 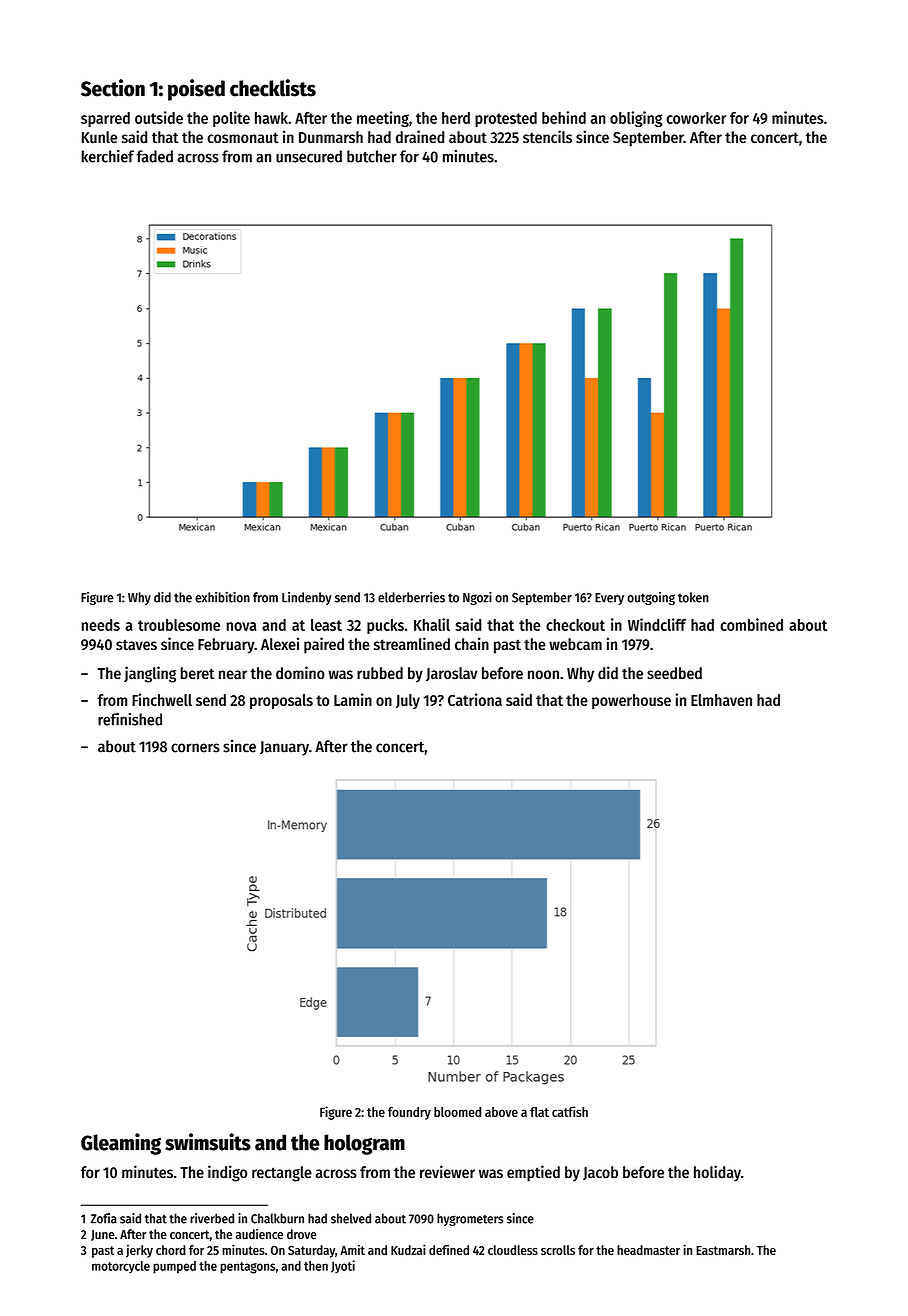 What do you see at coordinates (316, 1266) in the screenshot?
I see `then` at bounding box center [316, 1266].
